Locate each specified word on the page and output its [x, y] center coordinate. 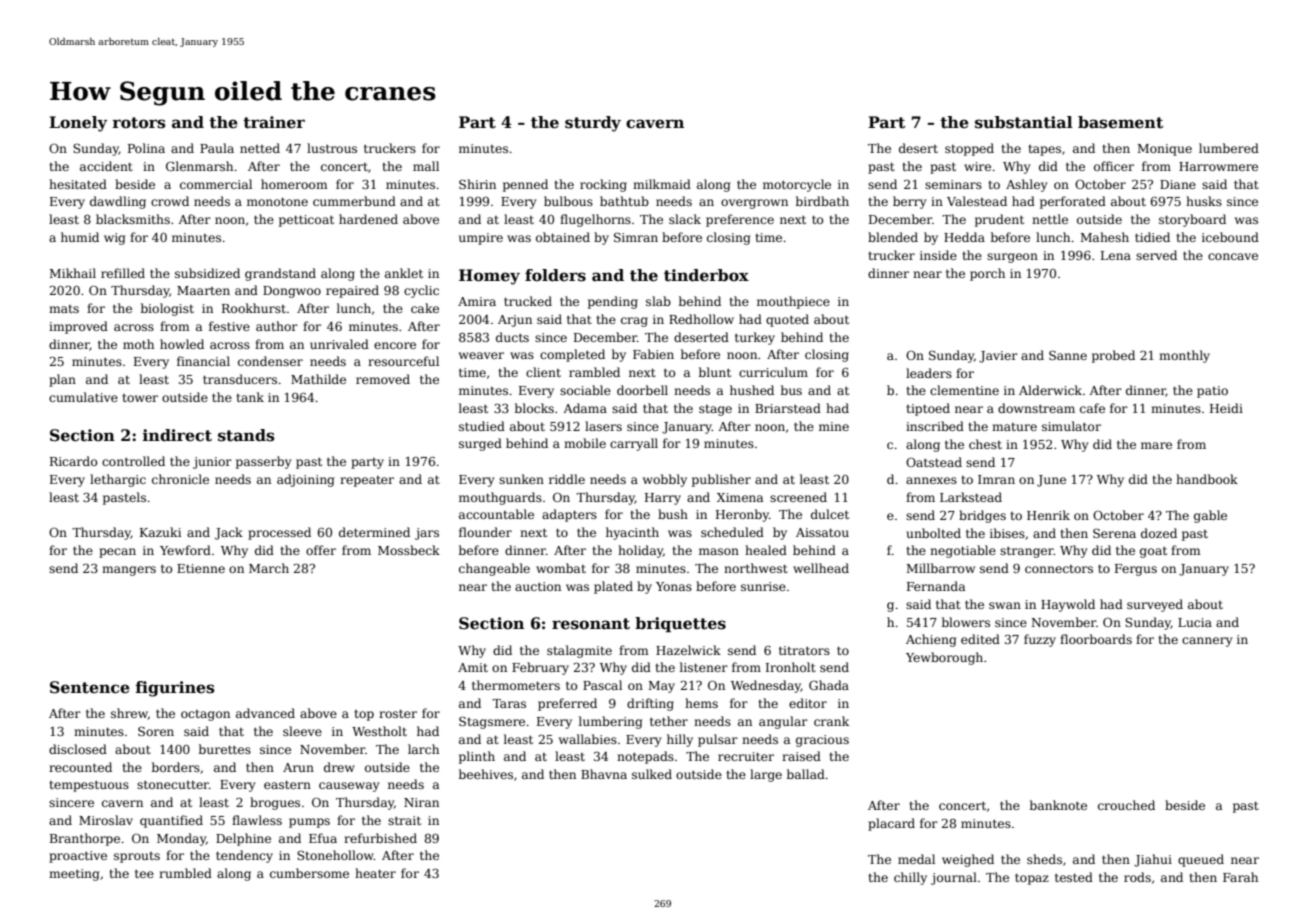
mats [64, 309]
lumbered [1229, 148]
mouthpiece [793, 302]
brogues [275, 803]
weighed [968, 860]
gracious [822, 741]
